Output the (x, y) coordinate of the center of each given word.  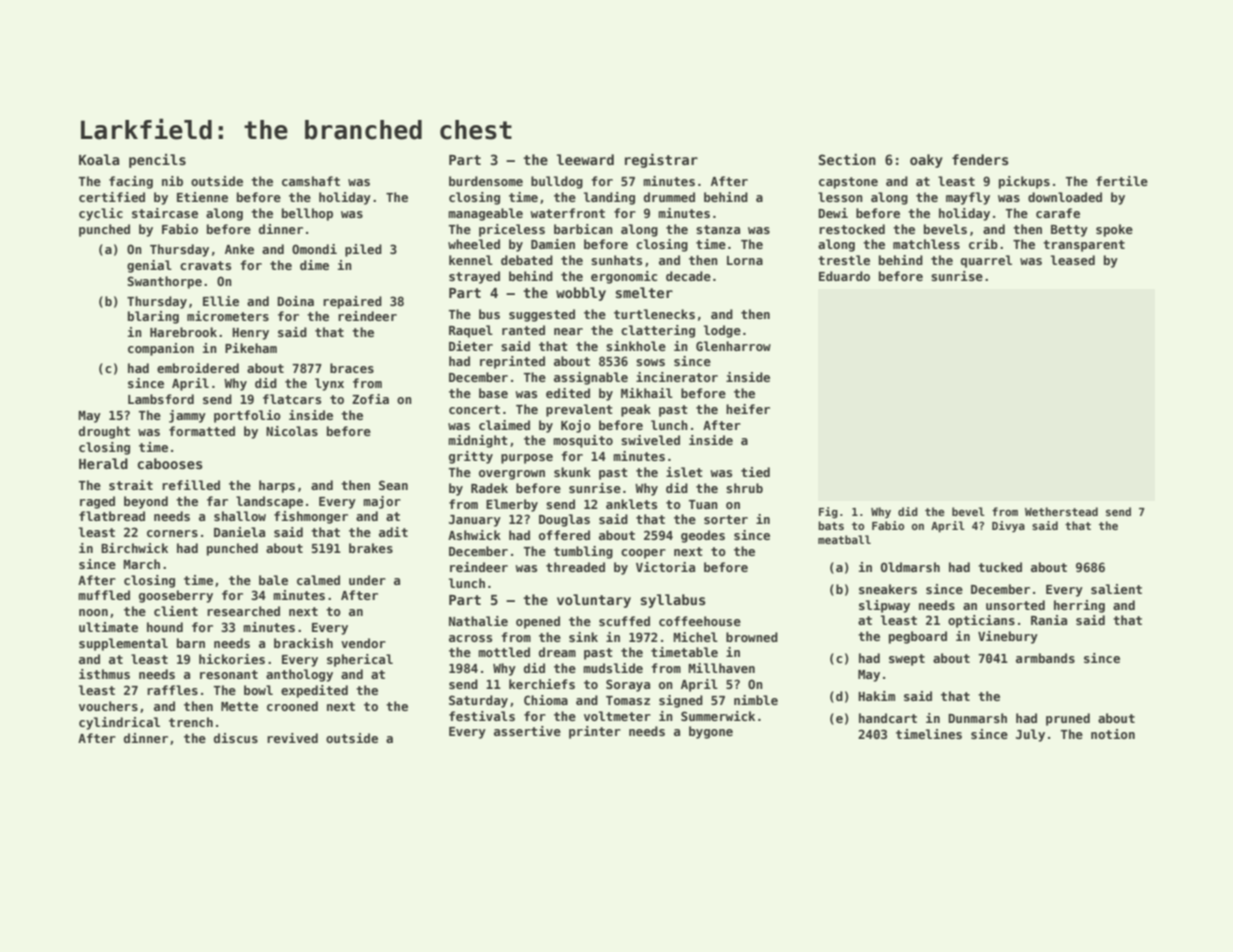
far (217, 501)
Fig (828, 513)
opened (538, 622)
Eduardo (844, 276)
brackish (303, 643)
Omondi (314, 249)
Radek (489, 488)
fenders (980, 159)
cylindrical (119, 723)
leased (1073, 260)
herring (1079, 606)
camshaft (311, 181)
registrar (661, 160)
